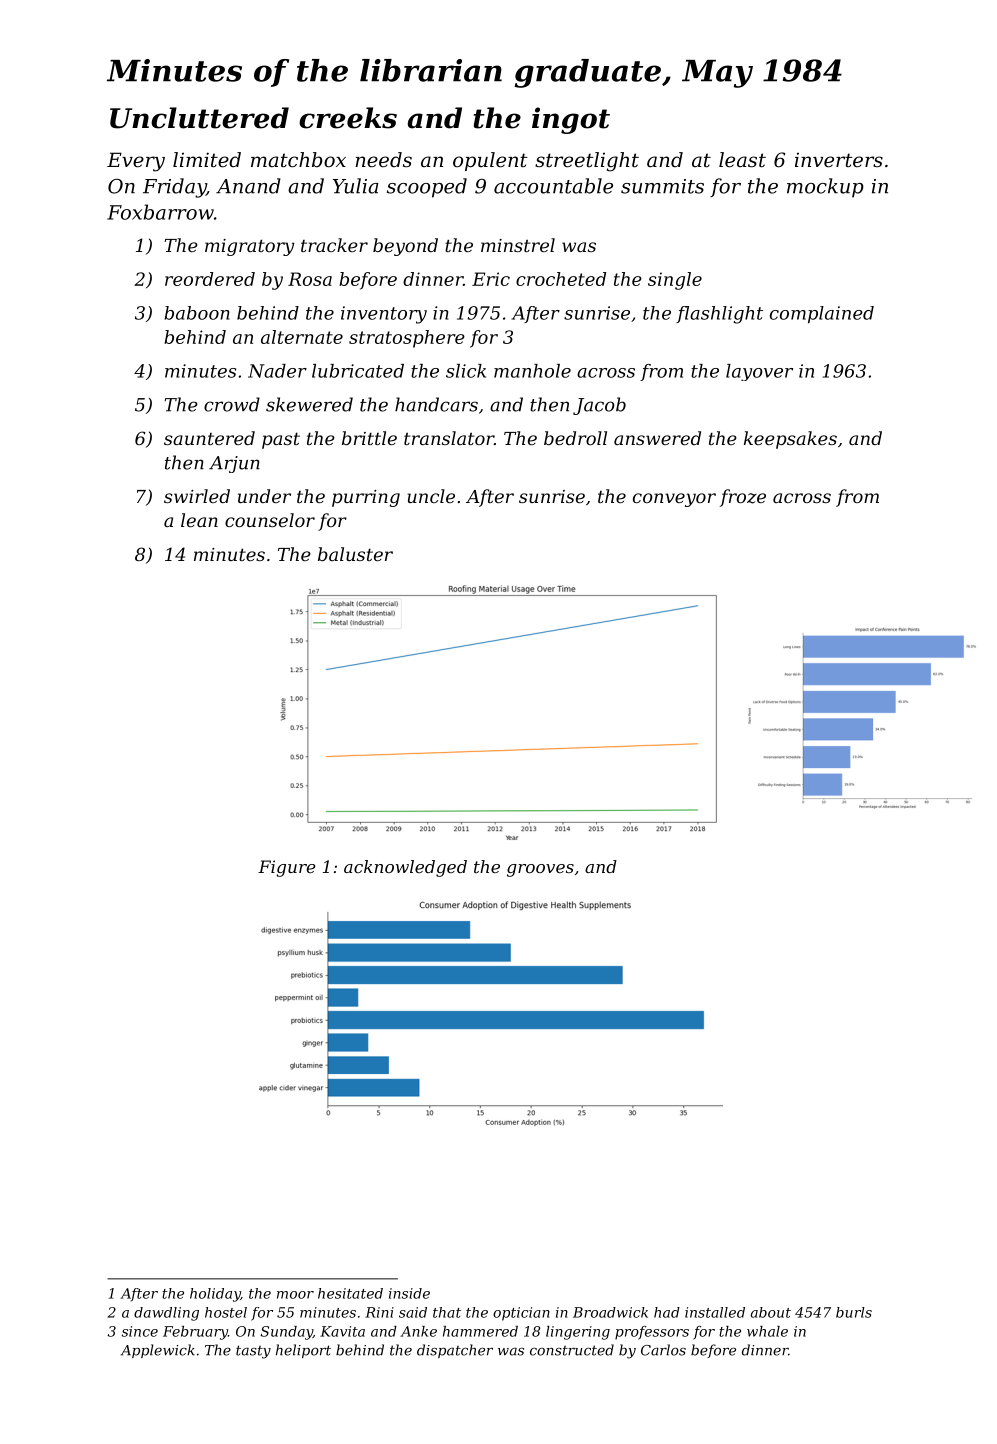 The width and height of the page is (997, 1444). I want to click on creeks, so click(348, 118).
